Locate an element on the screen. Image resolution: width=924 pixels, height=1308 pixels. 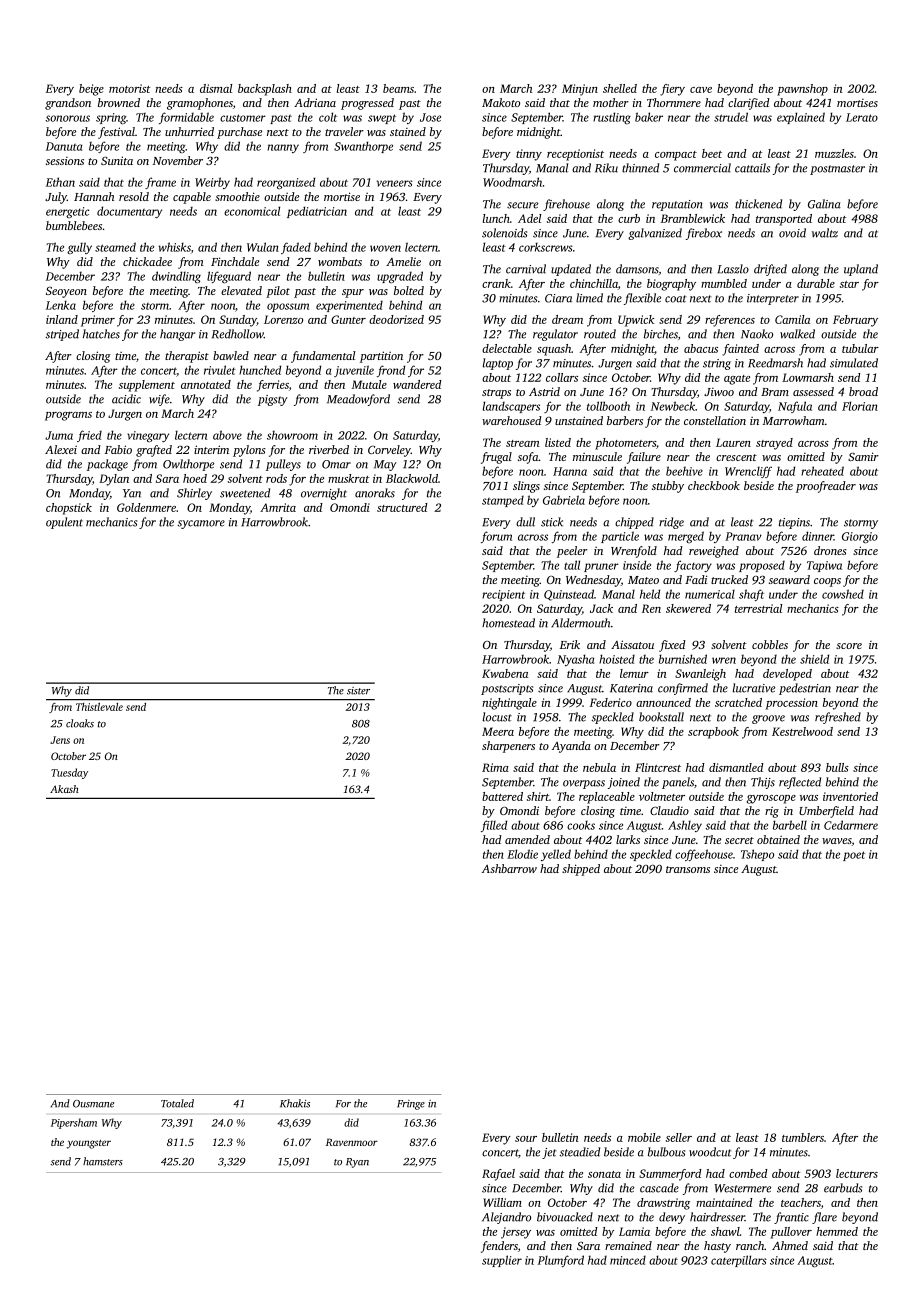
supplier is located at coordinates (502, 1261).
